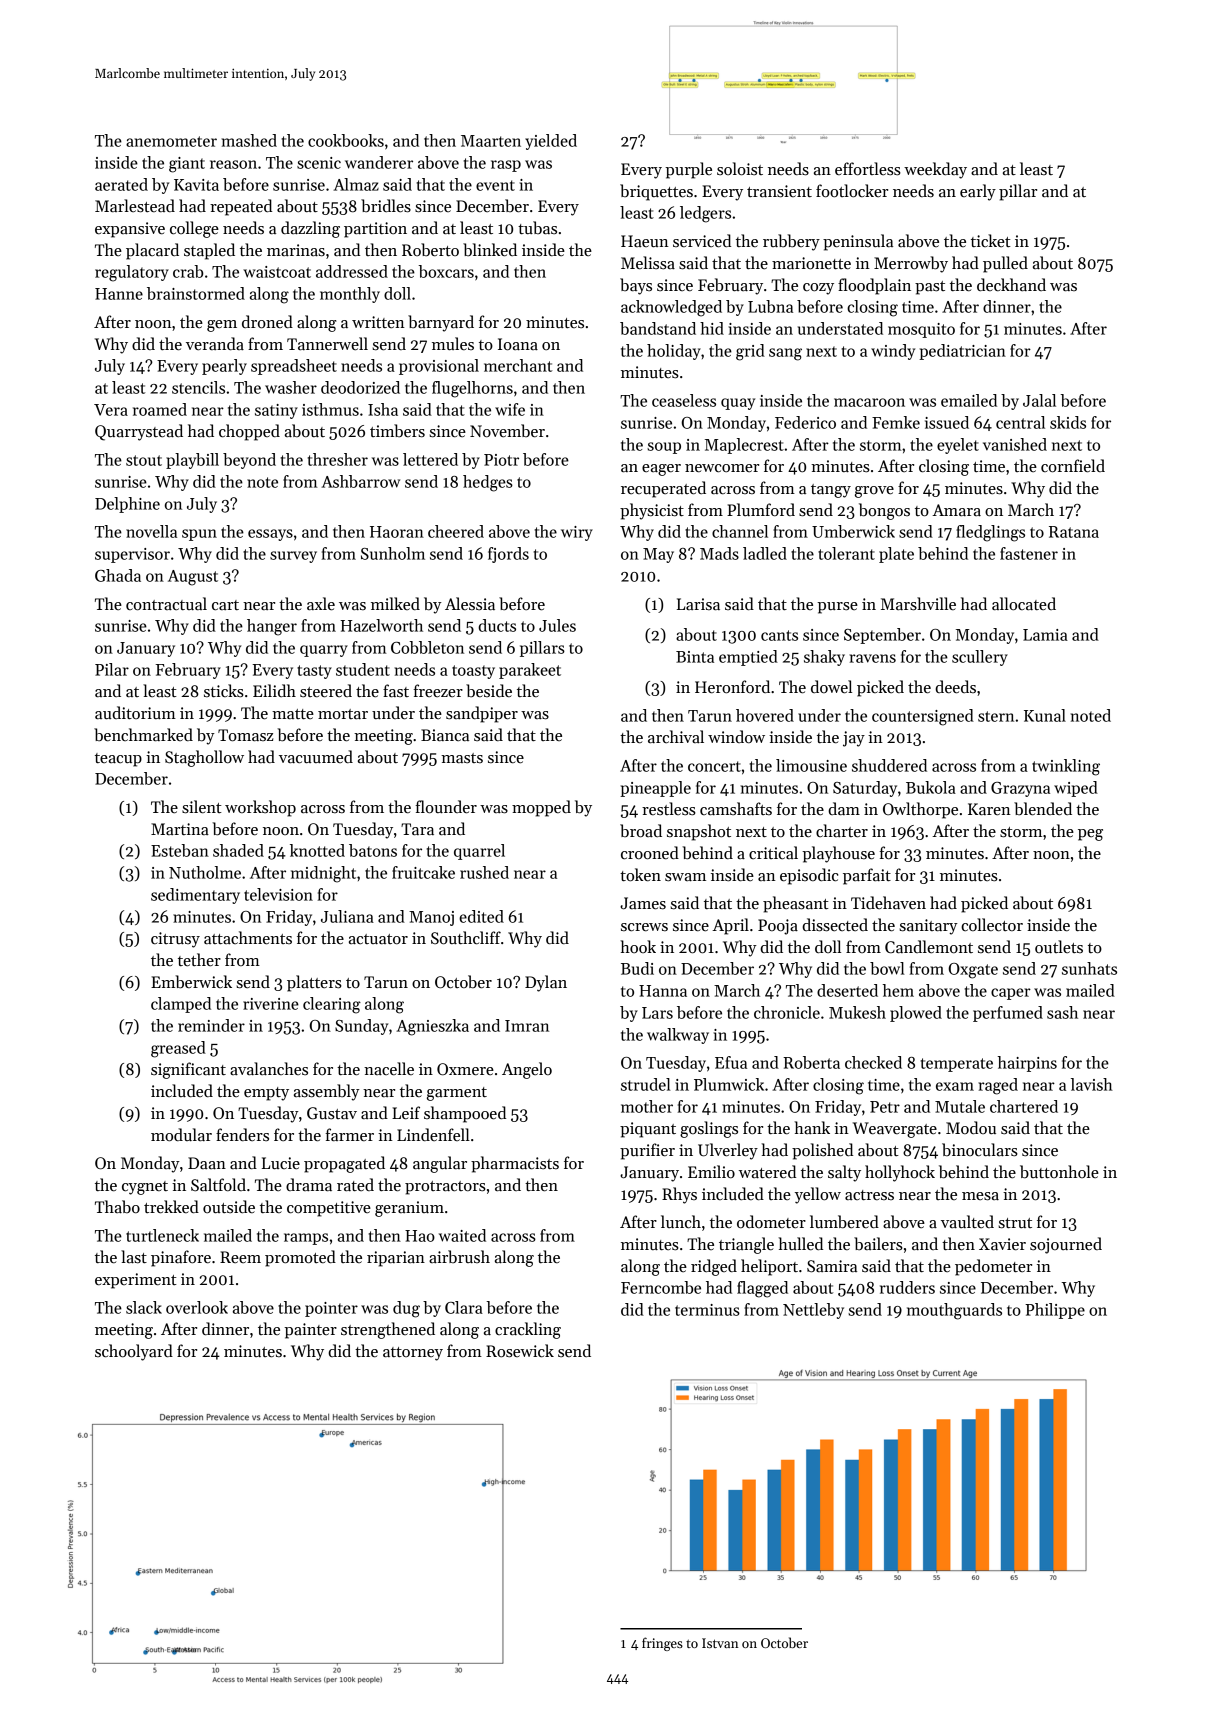 The height and width of the image is (1716, 1213). What do you see at coordinates (644, 927) in the image?
I see `screws` at bounding box center [644, 927].
